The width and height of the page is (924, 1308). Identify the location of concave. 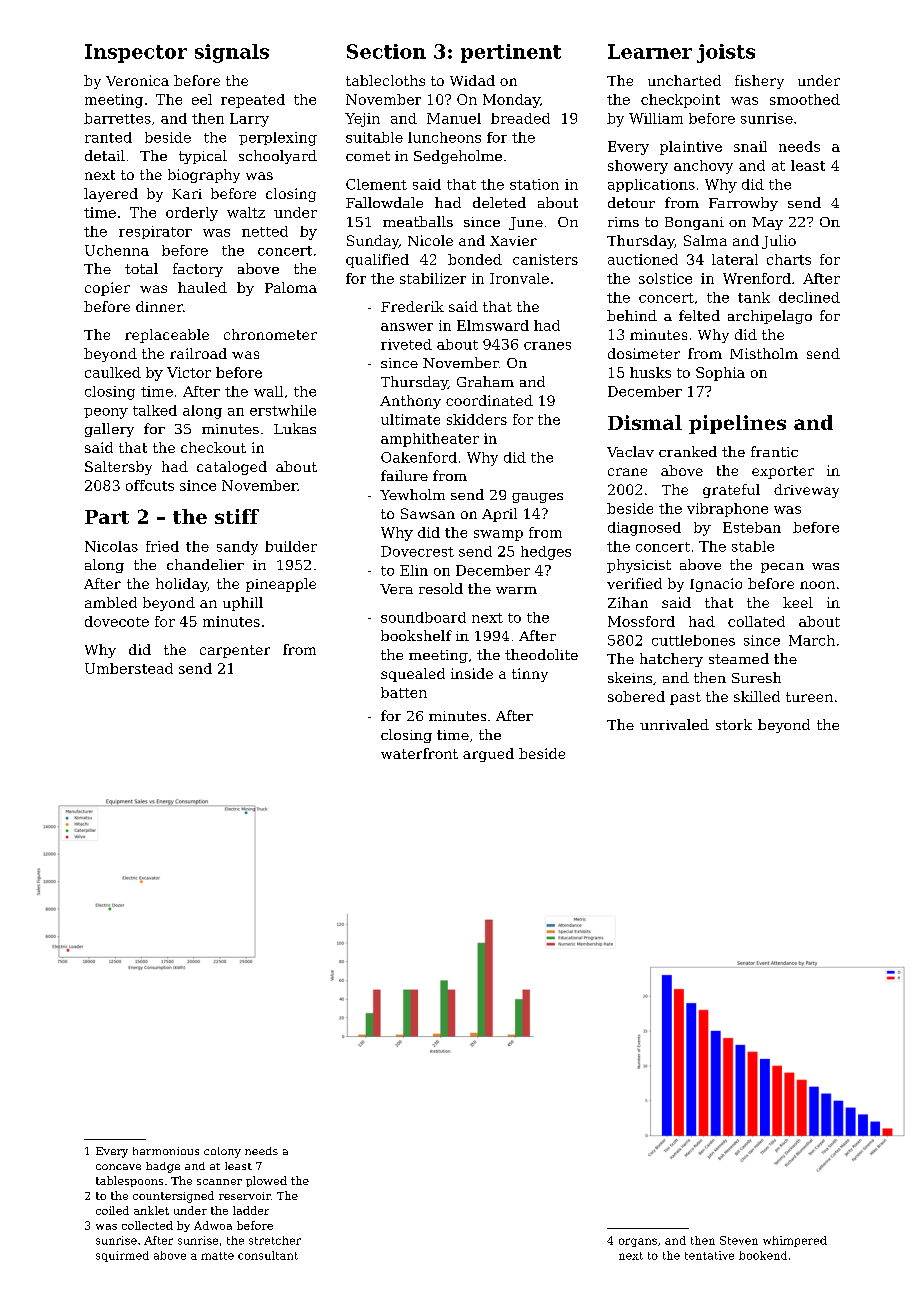
(118, 1167).
